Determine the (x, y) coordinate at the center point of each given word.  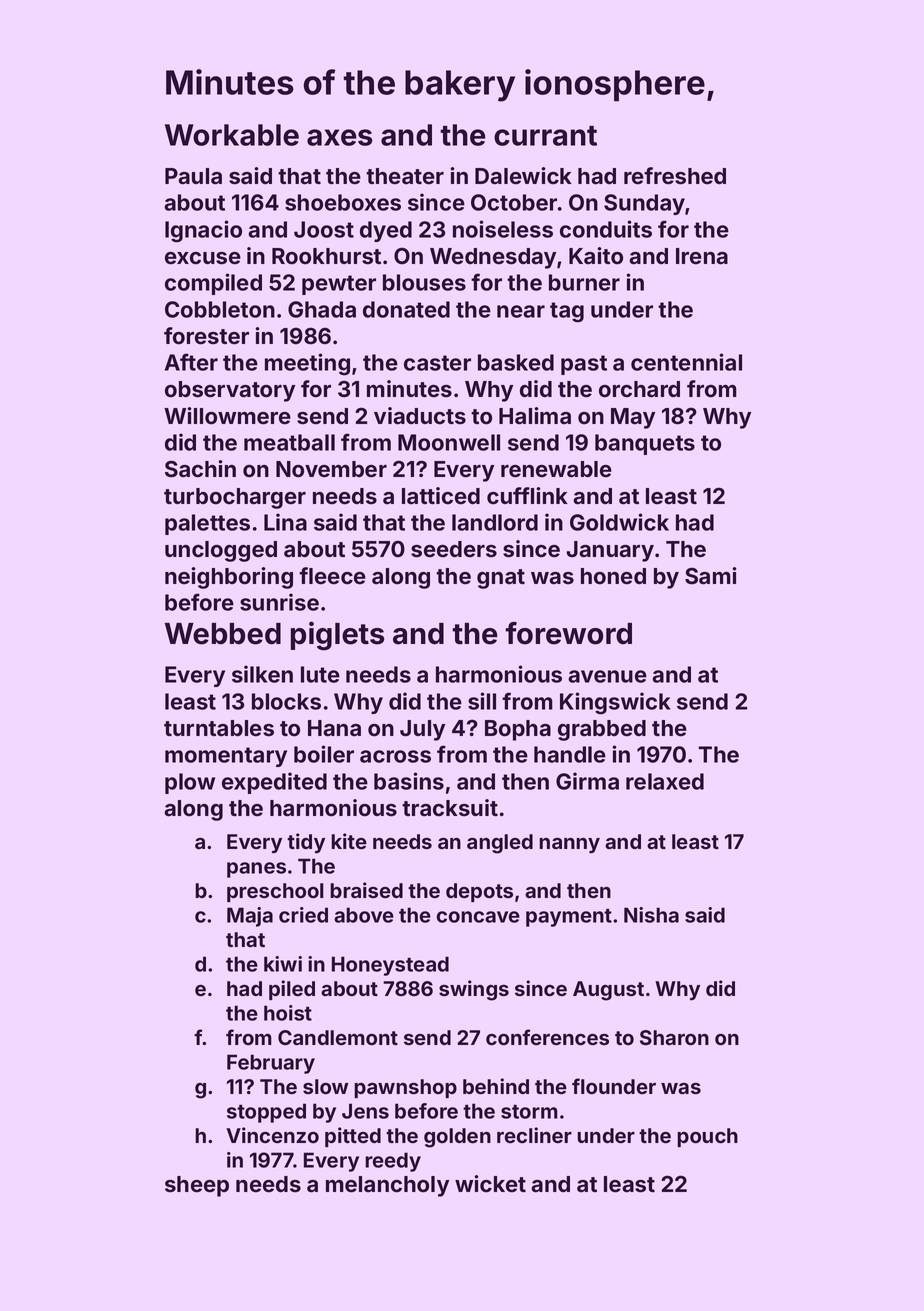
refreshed (675, 176)
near (521, 311)
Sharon (674, 1037)
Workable (232, 135)
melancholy (387, 1186)
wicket (490, 1184)
